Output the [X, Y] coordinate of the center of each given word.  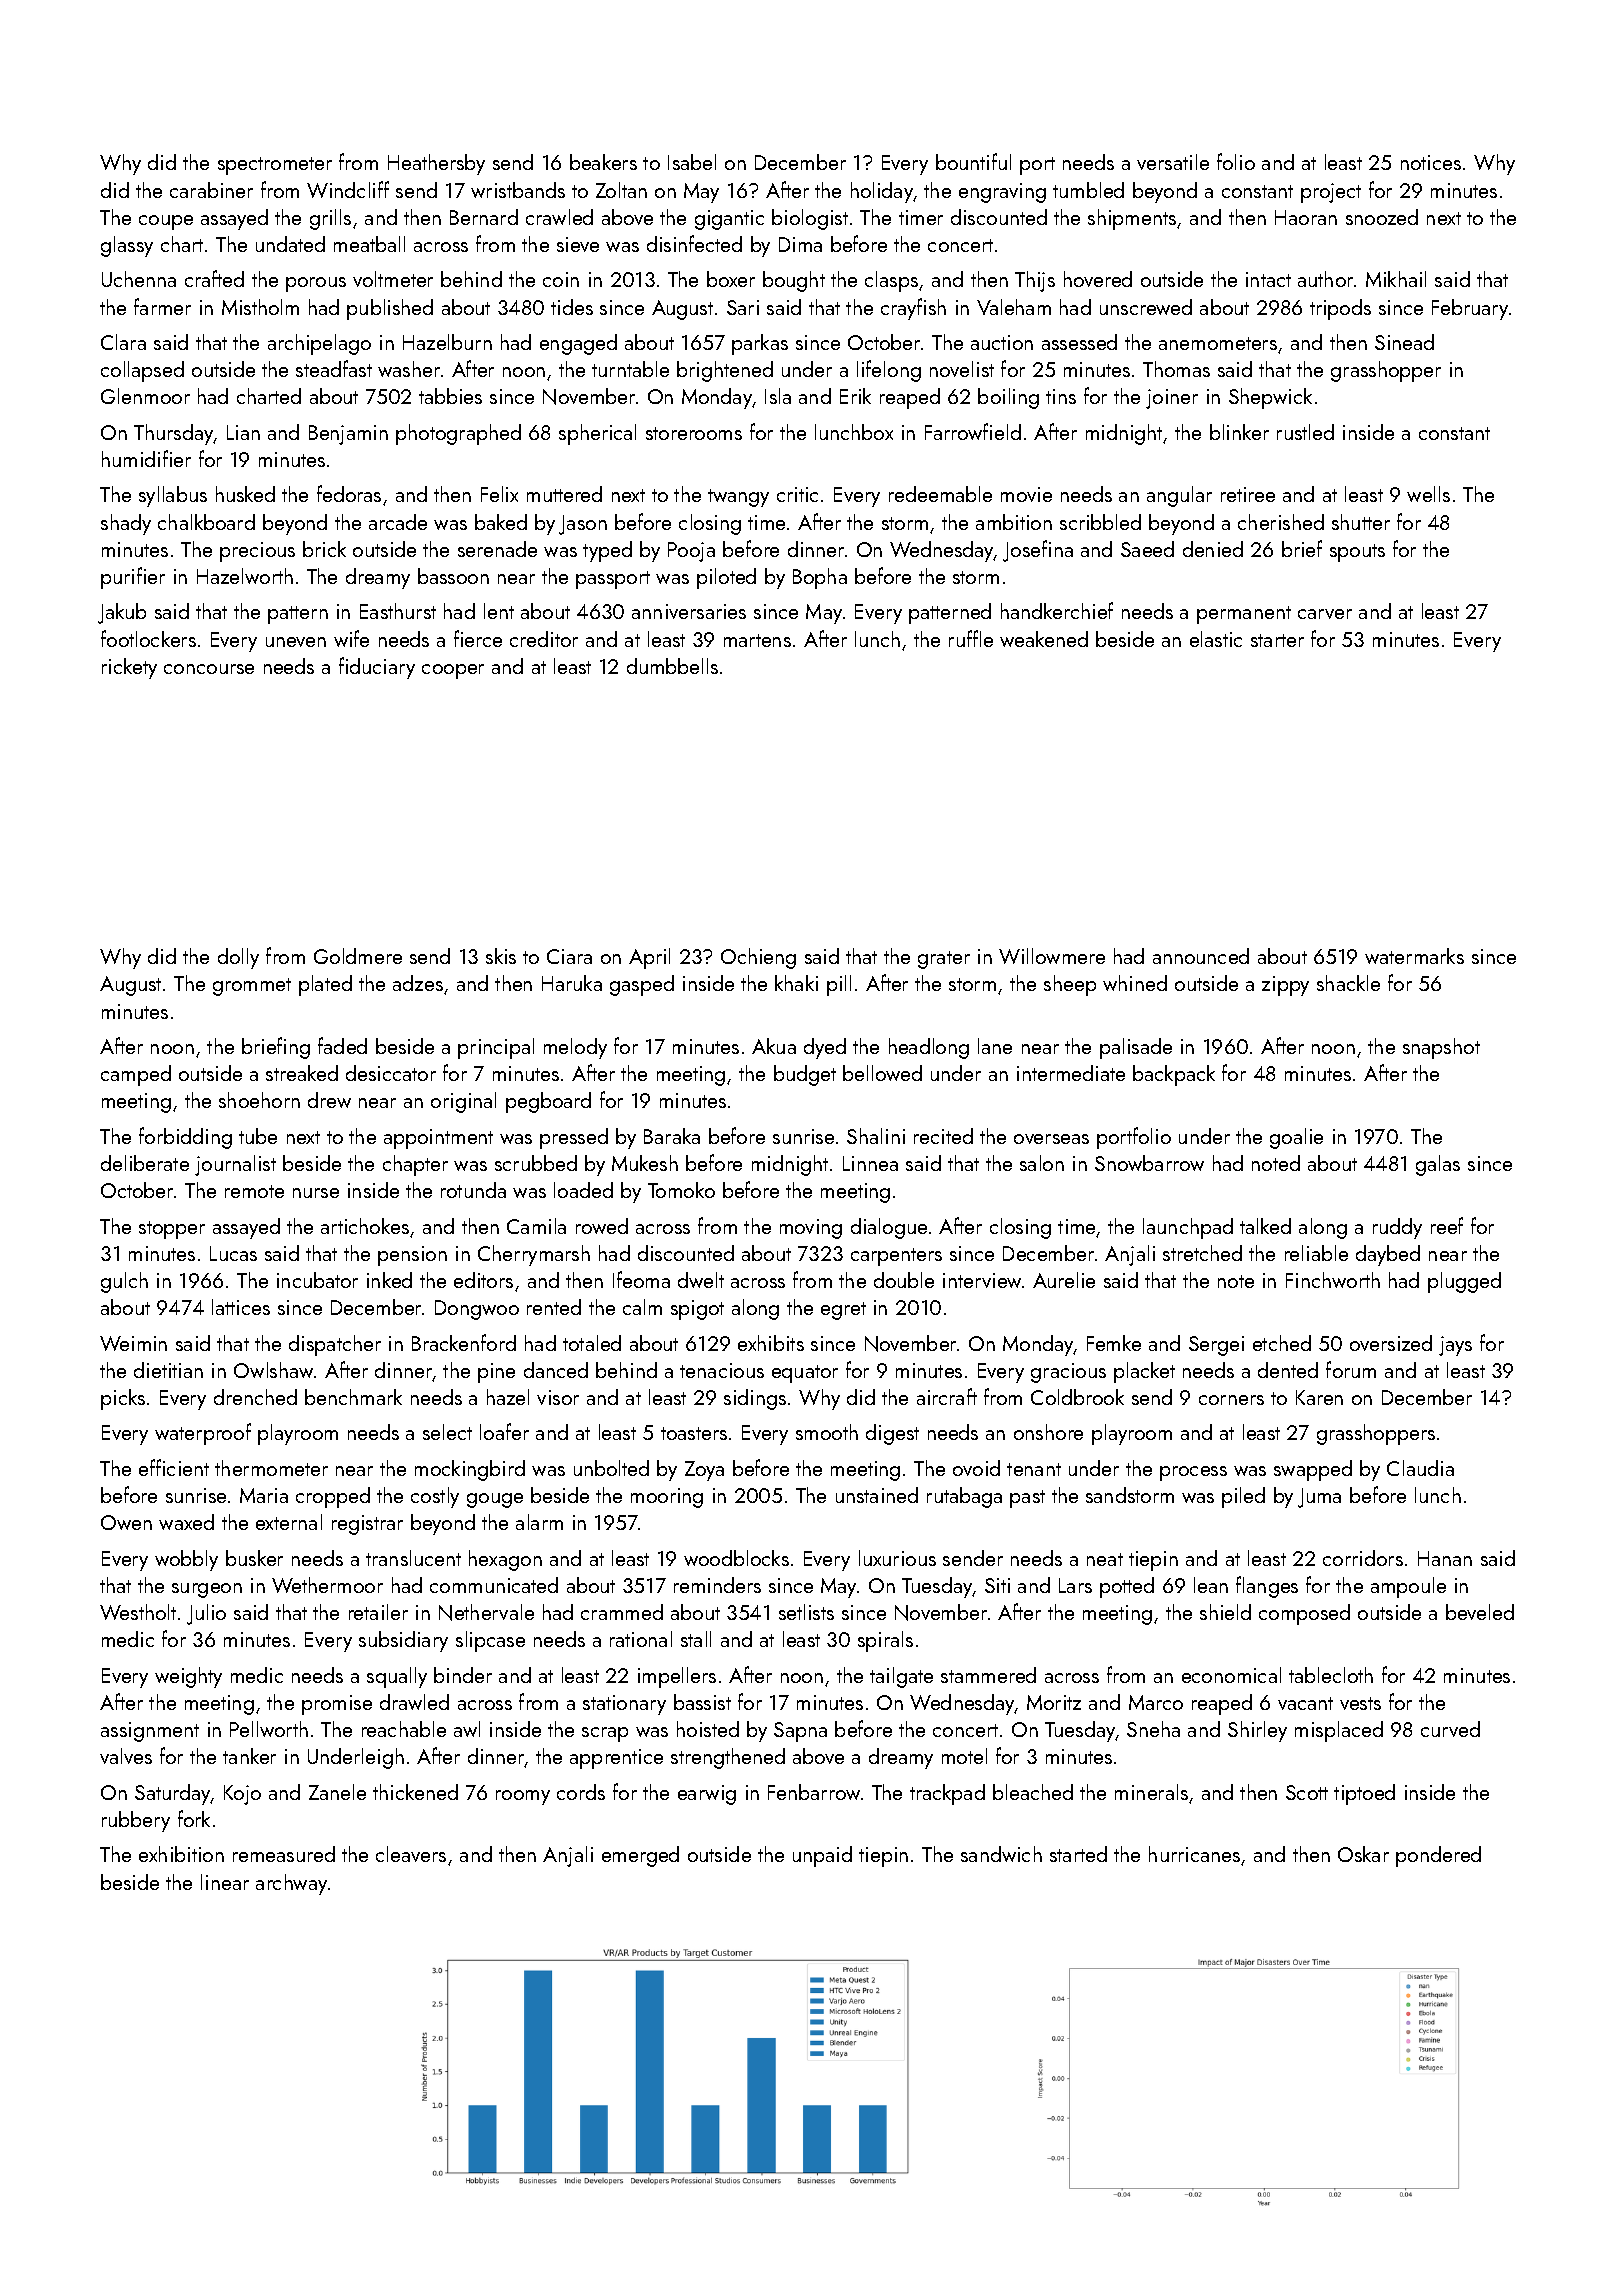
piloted [726, 578]
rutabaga [964, 1497]
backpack [1174, 1075]
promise [337, 1705]
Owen [126, 1522]
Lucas [233, 1253]
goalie [1296, 1138]
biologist [810, 219]
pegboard [548, 1102]
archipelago [319, 344]
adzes [418, 983]
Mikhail [1396, 279]
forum [1351, 1369]
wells [1428, 494]
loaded [583, 1190]
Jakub [122, 613]
